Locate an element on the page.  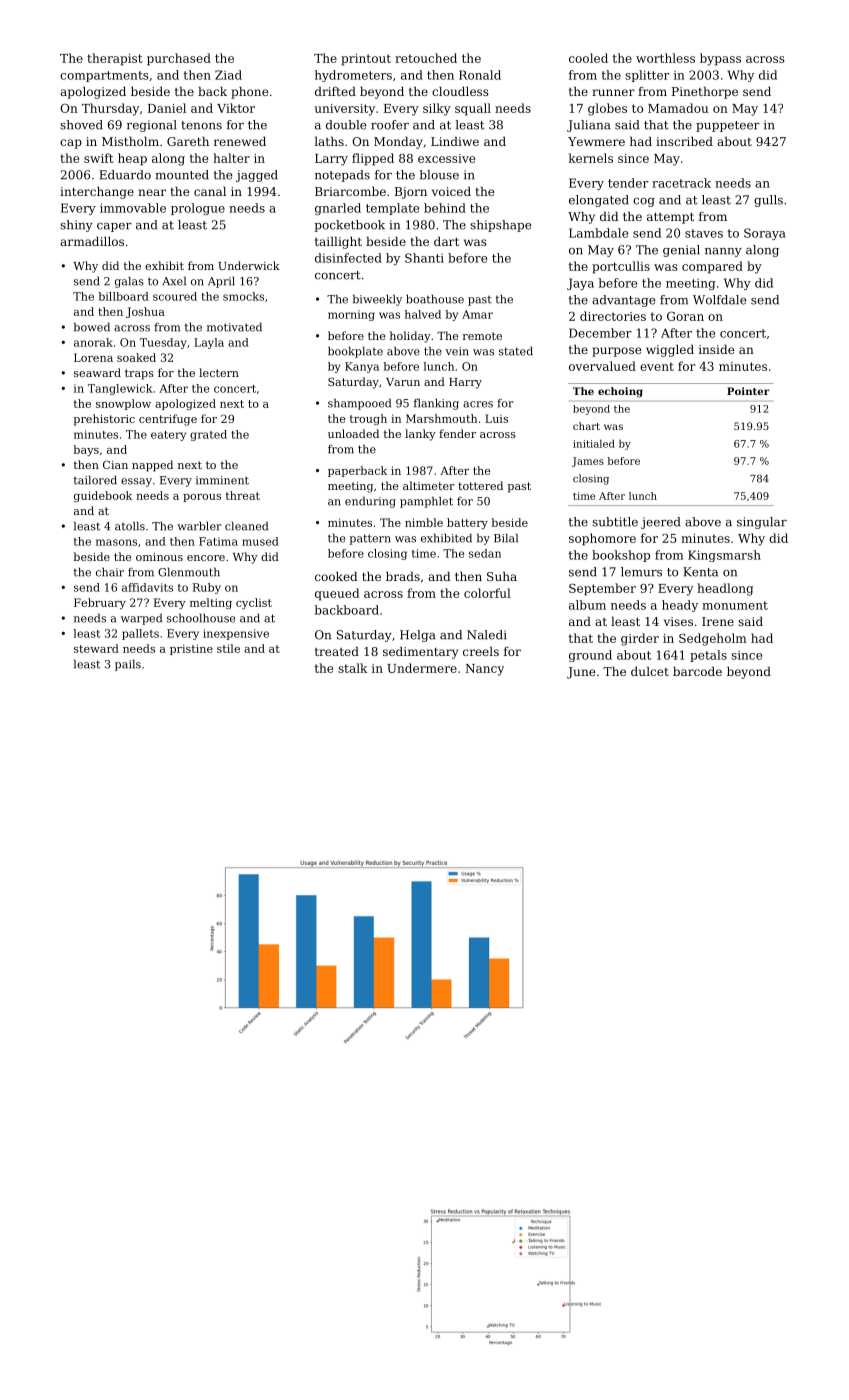
guidebook is located at coordinates (103, 496).
